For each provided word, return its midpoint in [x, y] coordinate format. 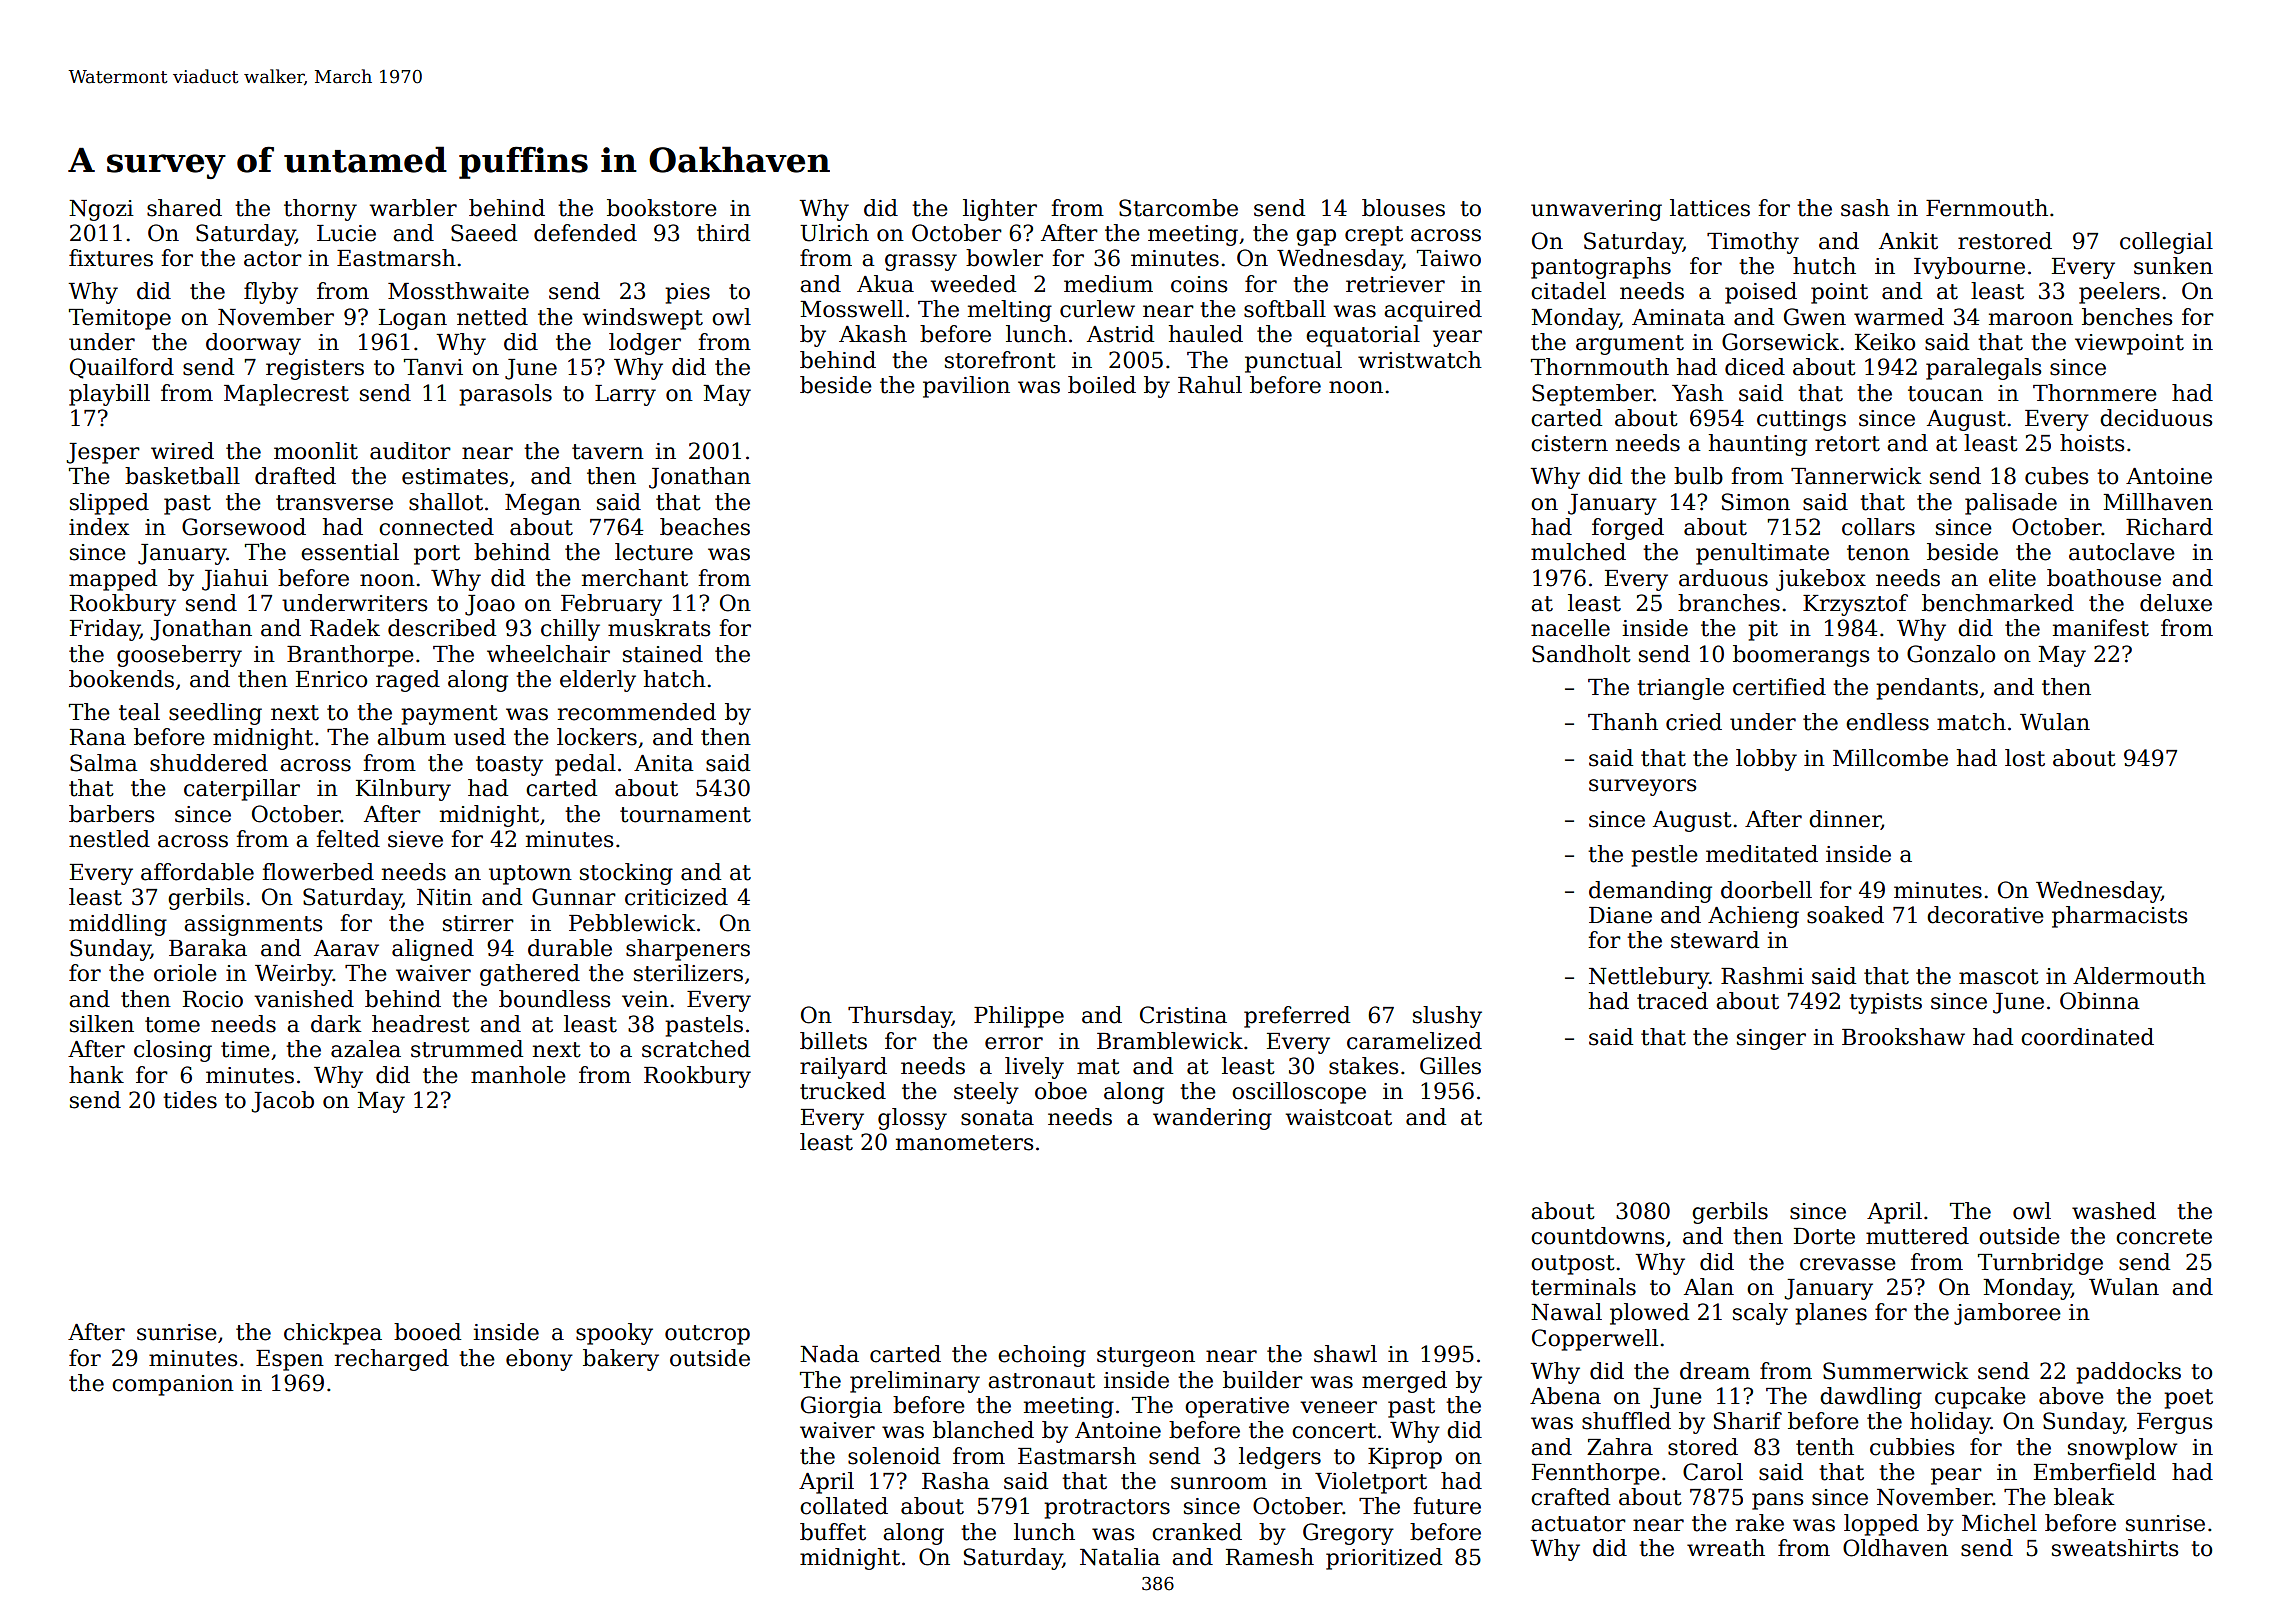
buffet [833, 1532]
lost [2025, 758]
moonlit [316, 451]
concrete [2164, 1237]
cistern [1569, 443]
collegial [2166, 243]
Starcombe [1178, 208]
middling [118, 925]
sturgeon [1146, 1357]
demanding [1650, 892]
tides [190, 1100]
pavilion [966, 387]
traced [1672, 1001]
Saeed [484, 233]
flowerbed [318, 872]
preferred [1297, 1017]
